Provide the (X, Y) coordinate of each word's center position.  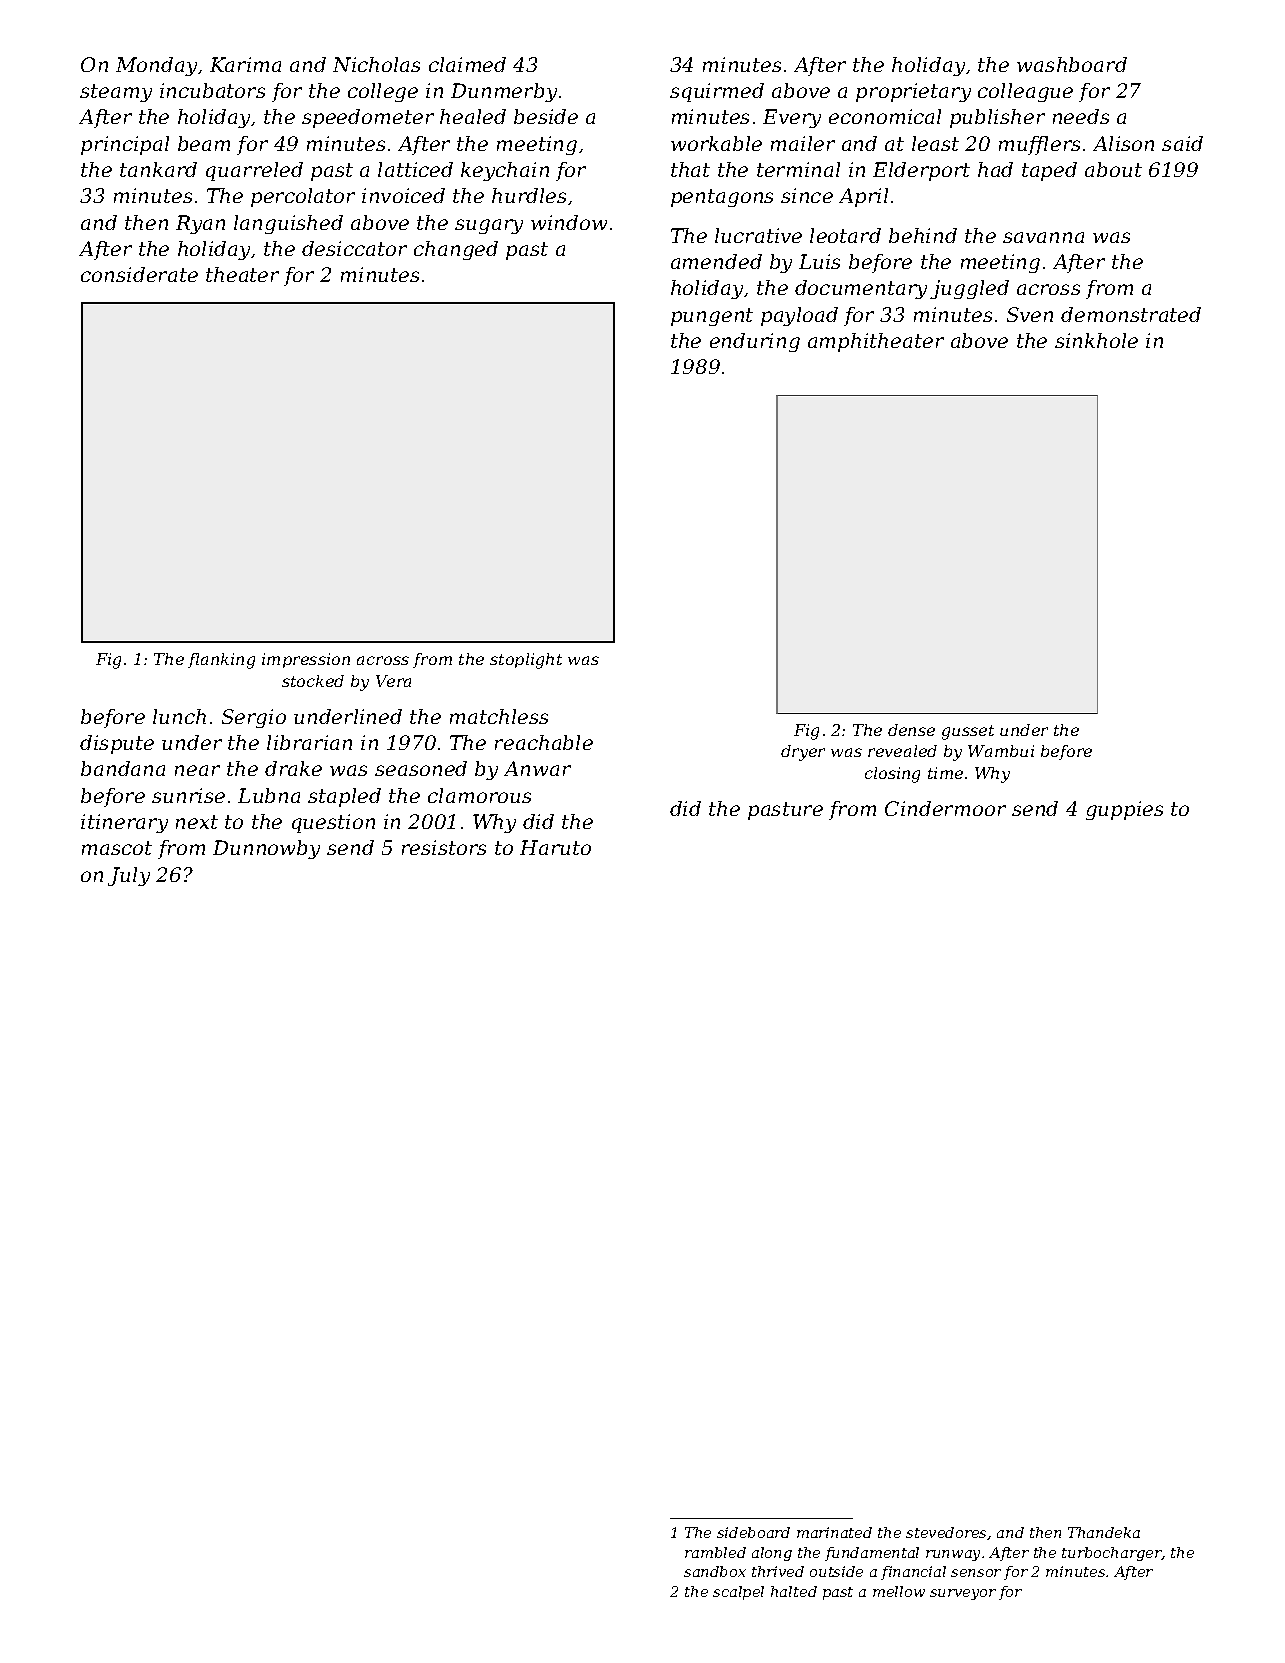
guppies (1124, 810)
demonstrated (1131, 314)
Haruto (555, 847)
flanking (221, 661)
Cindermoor (945, 808)
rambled (715, 1552)
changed (456, 250)
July (129, 876)
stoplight (526, 661)
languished (288, 224)
